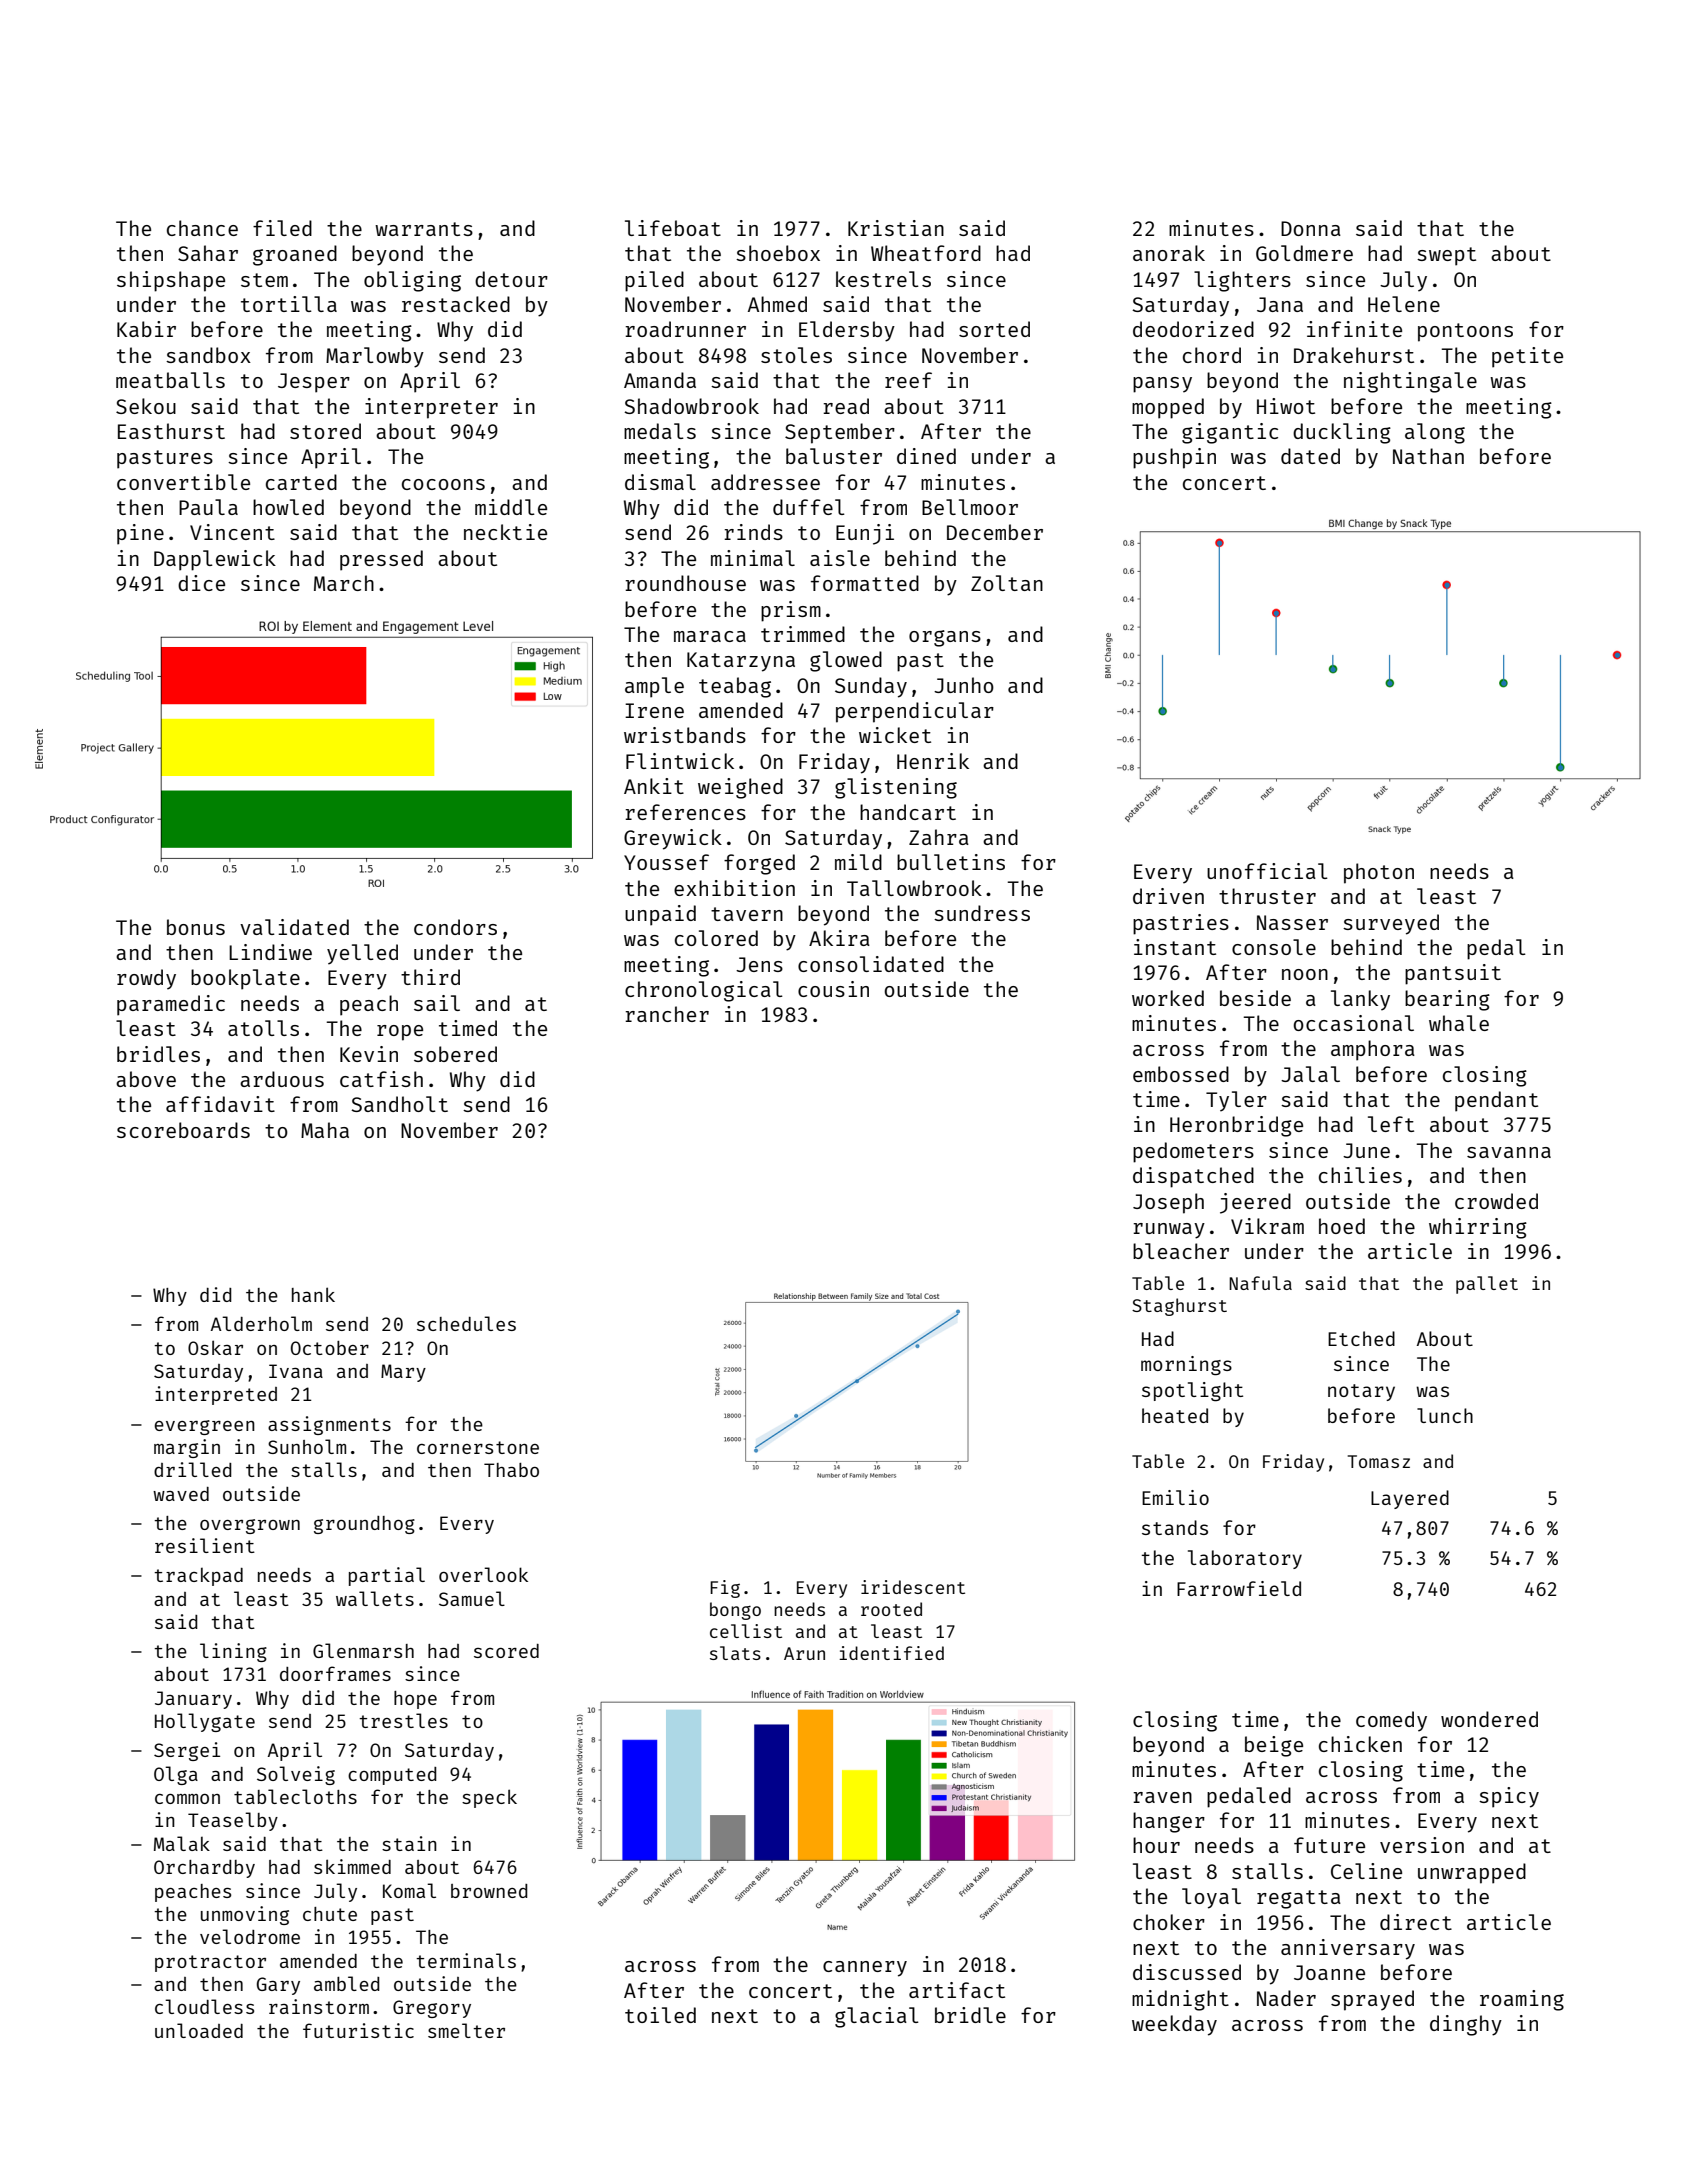  Describe the element at coordinates (506, 1651) in the image. I see `scored` at that location.
